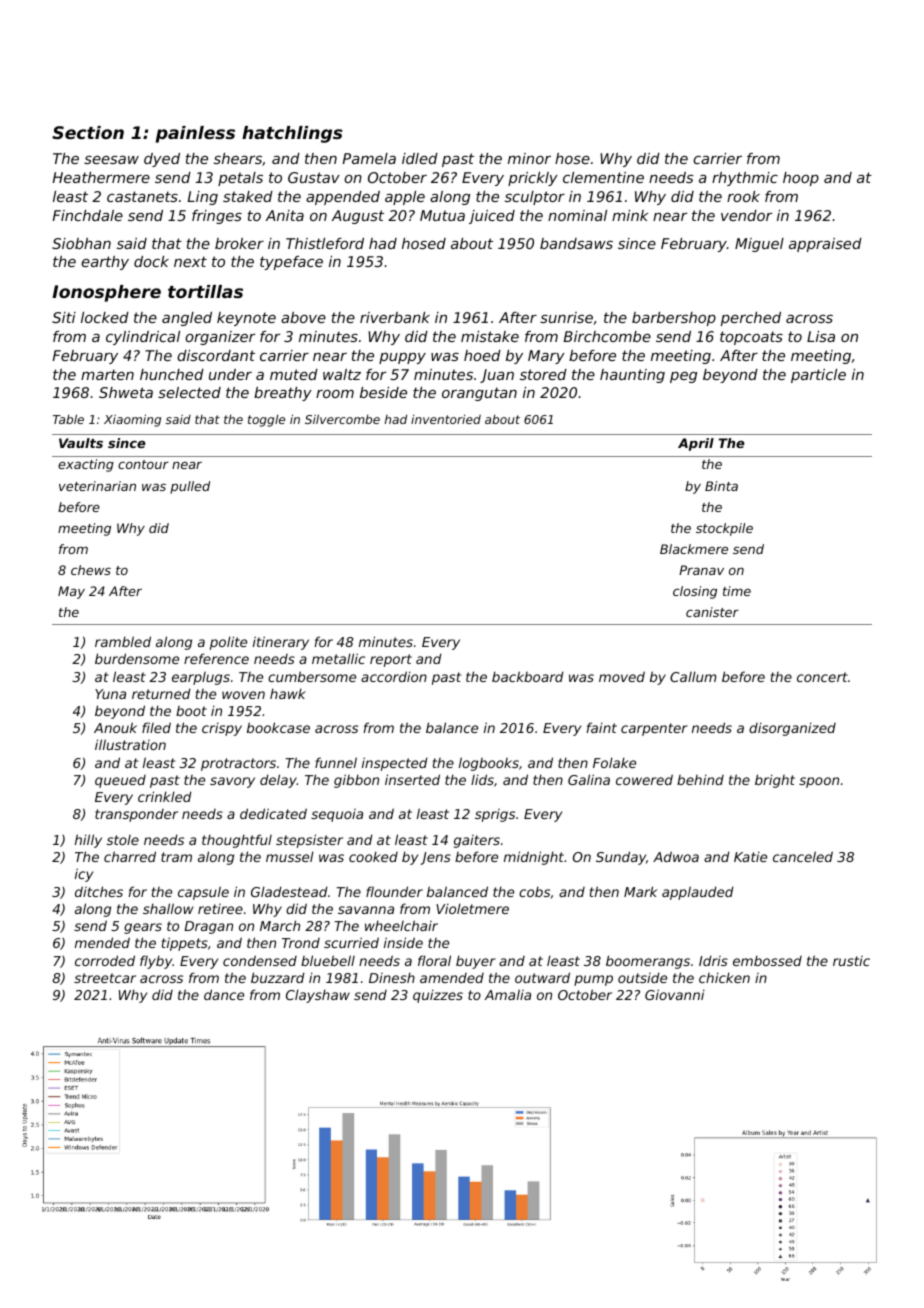 Image resolution: width=924 pixels, height=1308 pixels. I want to click on bandsaws, so click(576, 243).
